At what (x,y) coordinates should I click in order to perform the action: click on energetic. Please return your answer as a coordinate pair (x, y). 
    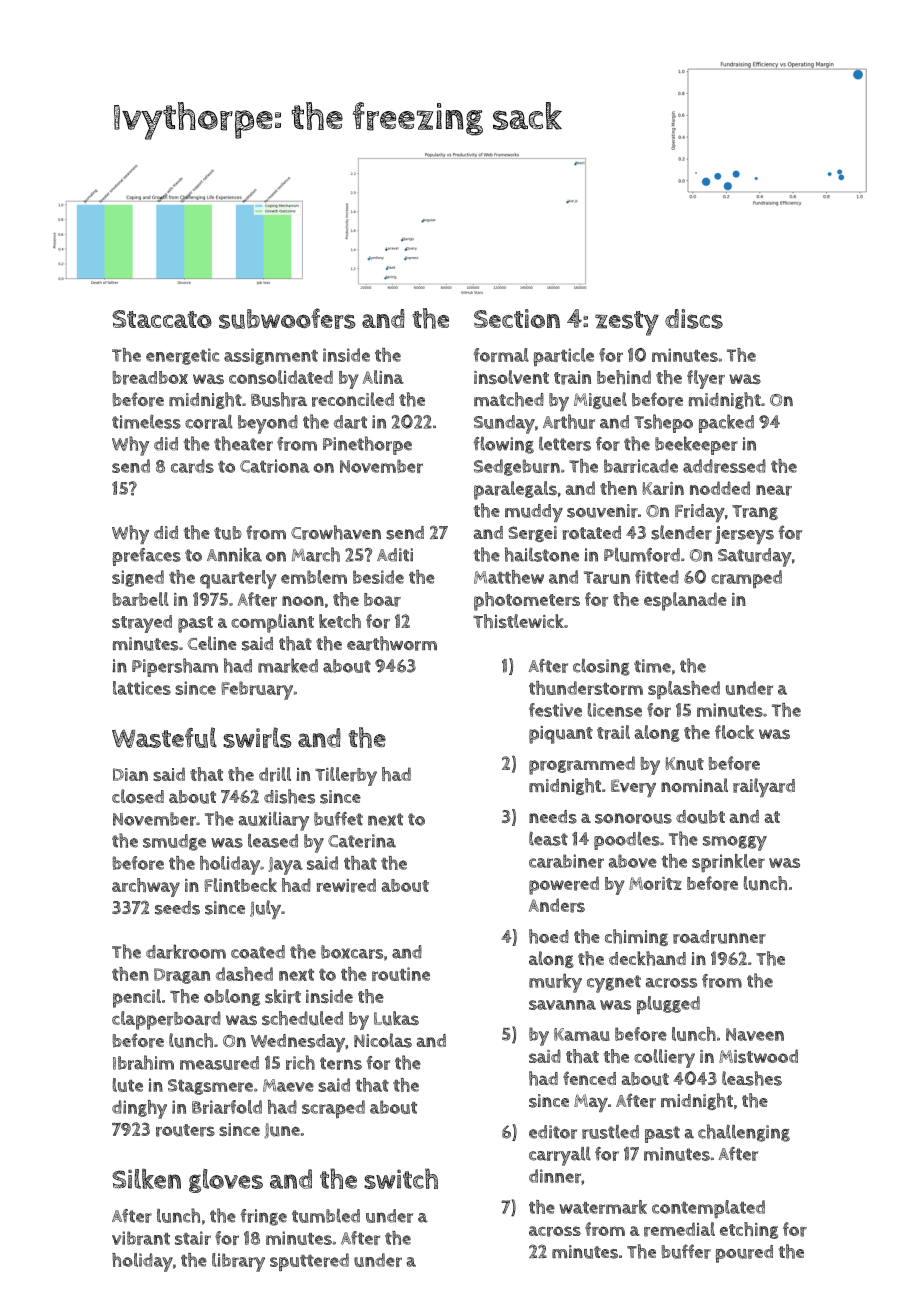
    Looking at the image, I should click on (183, 356).
